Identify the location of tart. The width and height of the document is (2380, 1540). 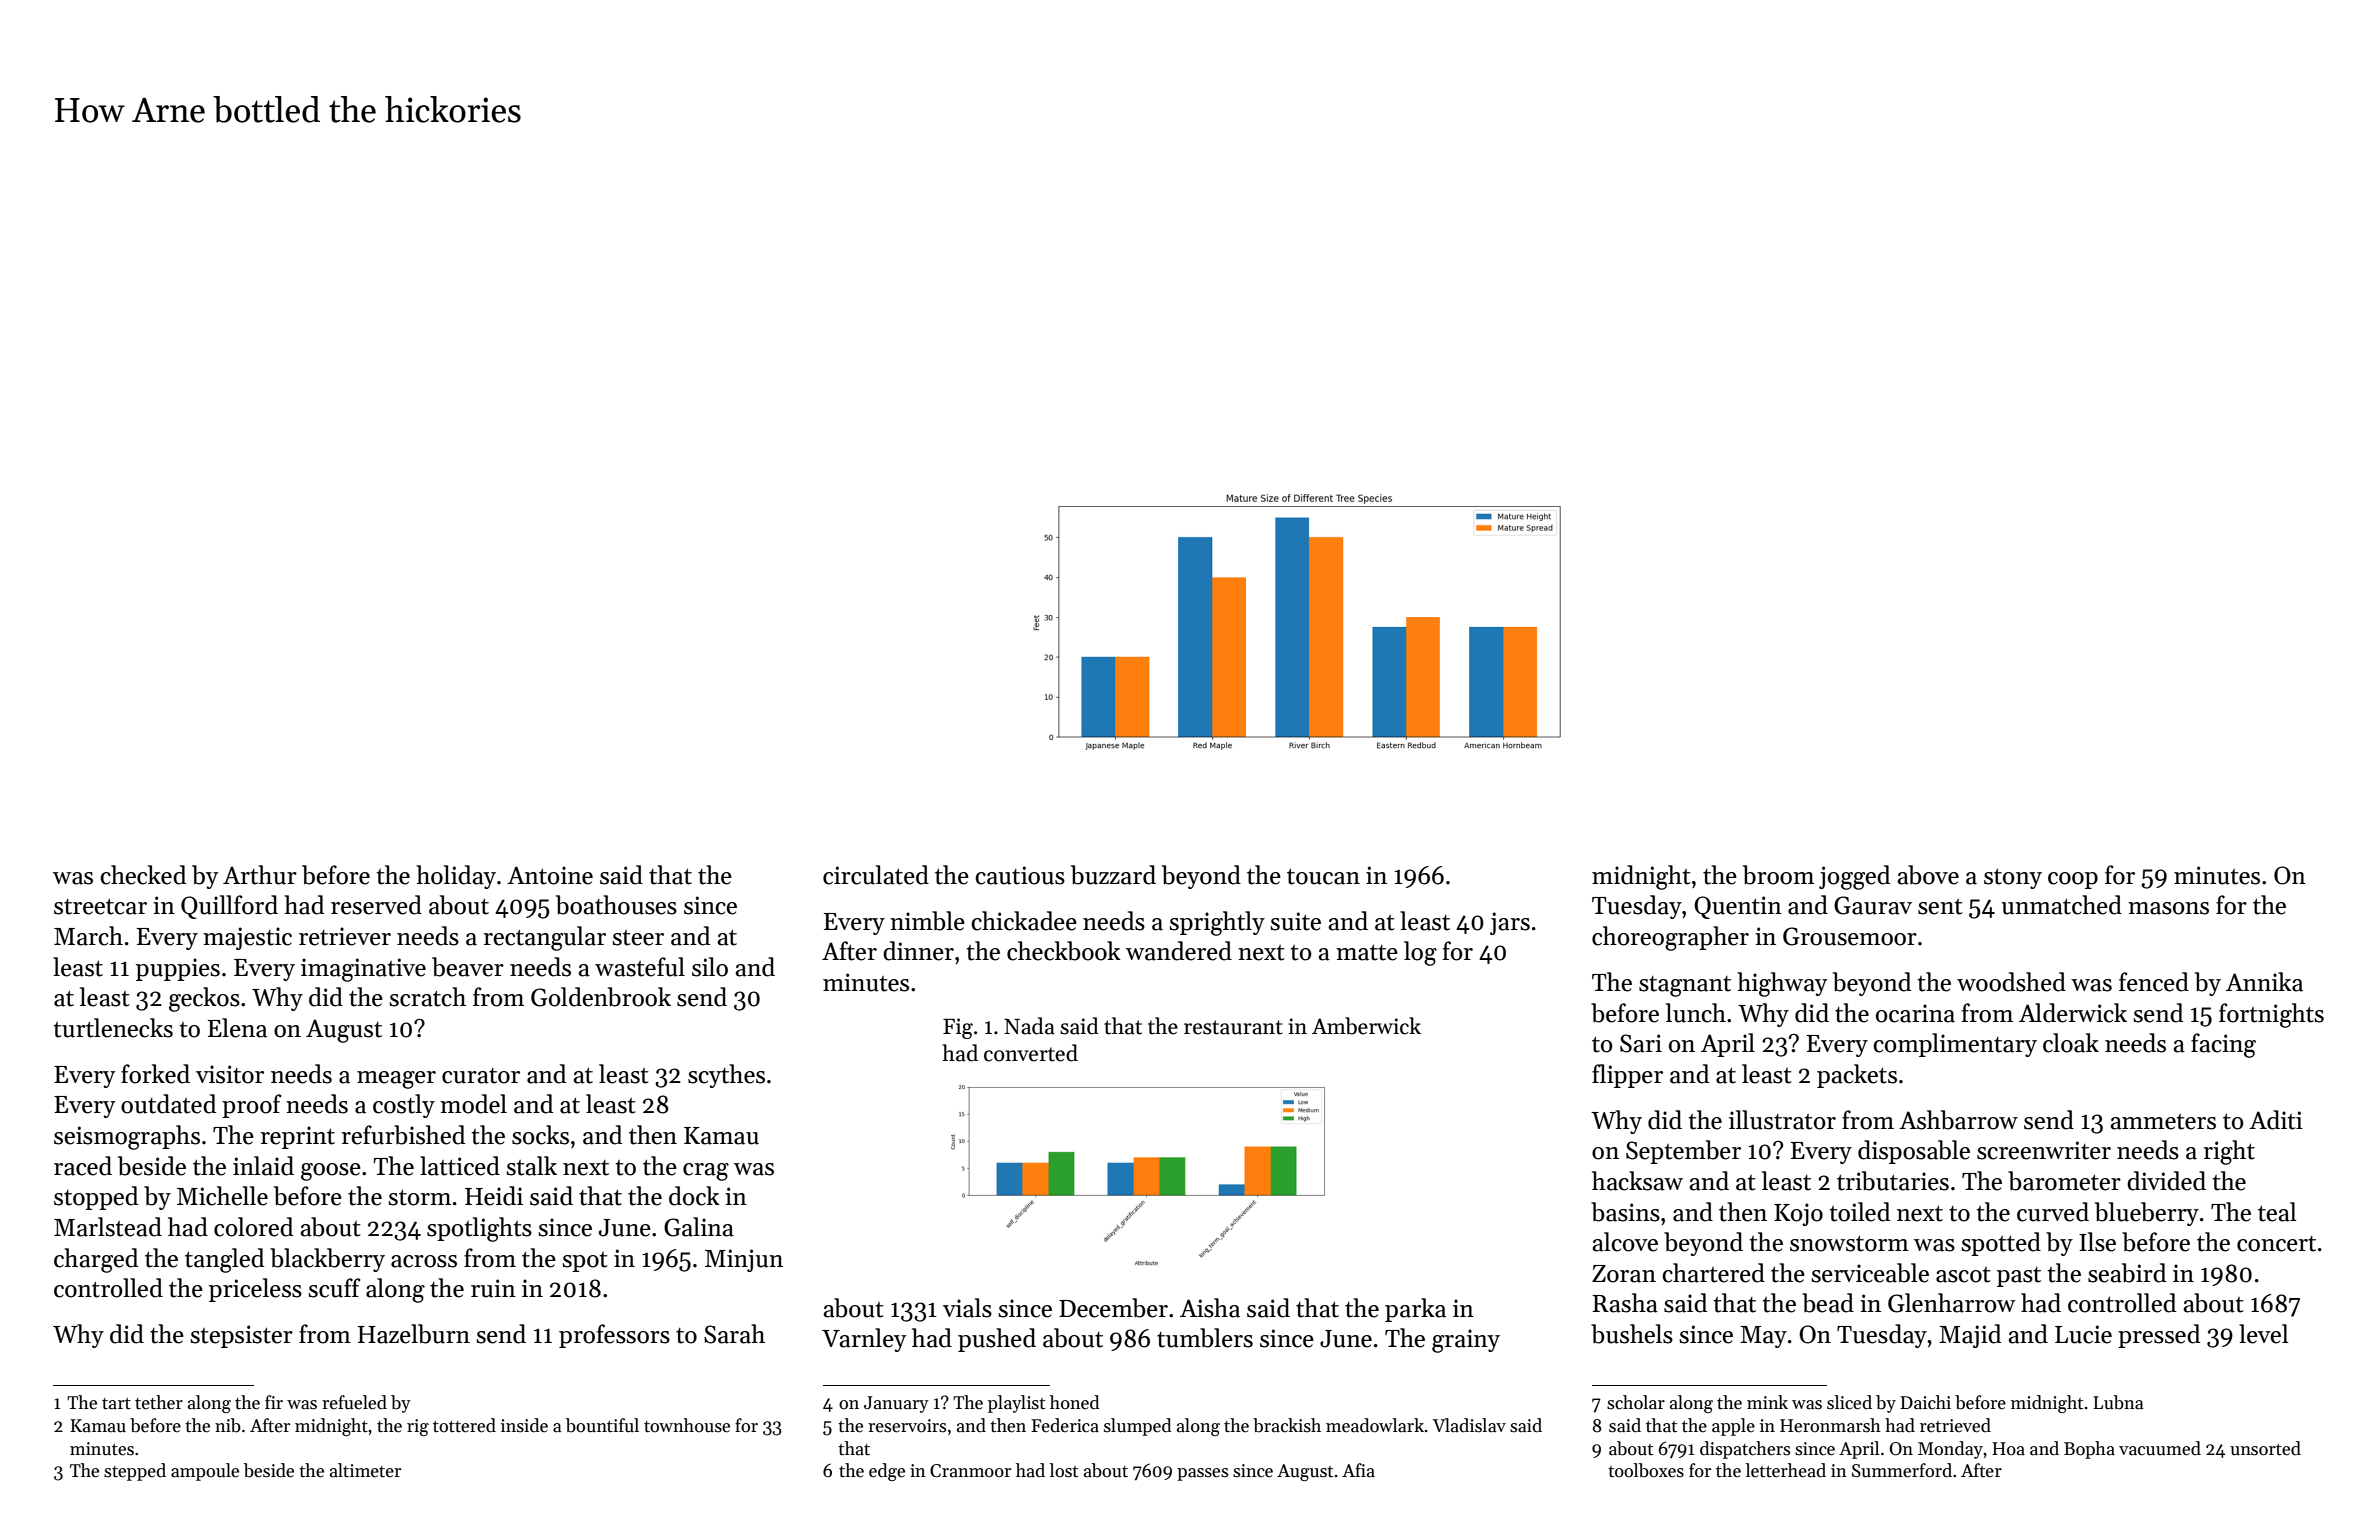
(116, 1404).
